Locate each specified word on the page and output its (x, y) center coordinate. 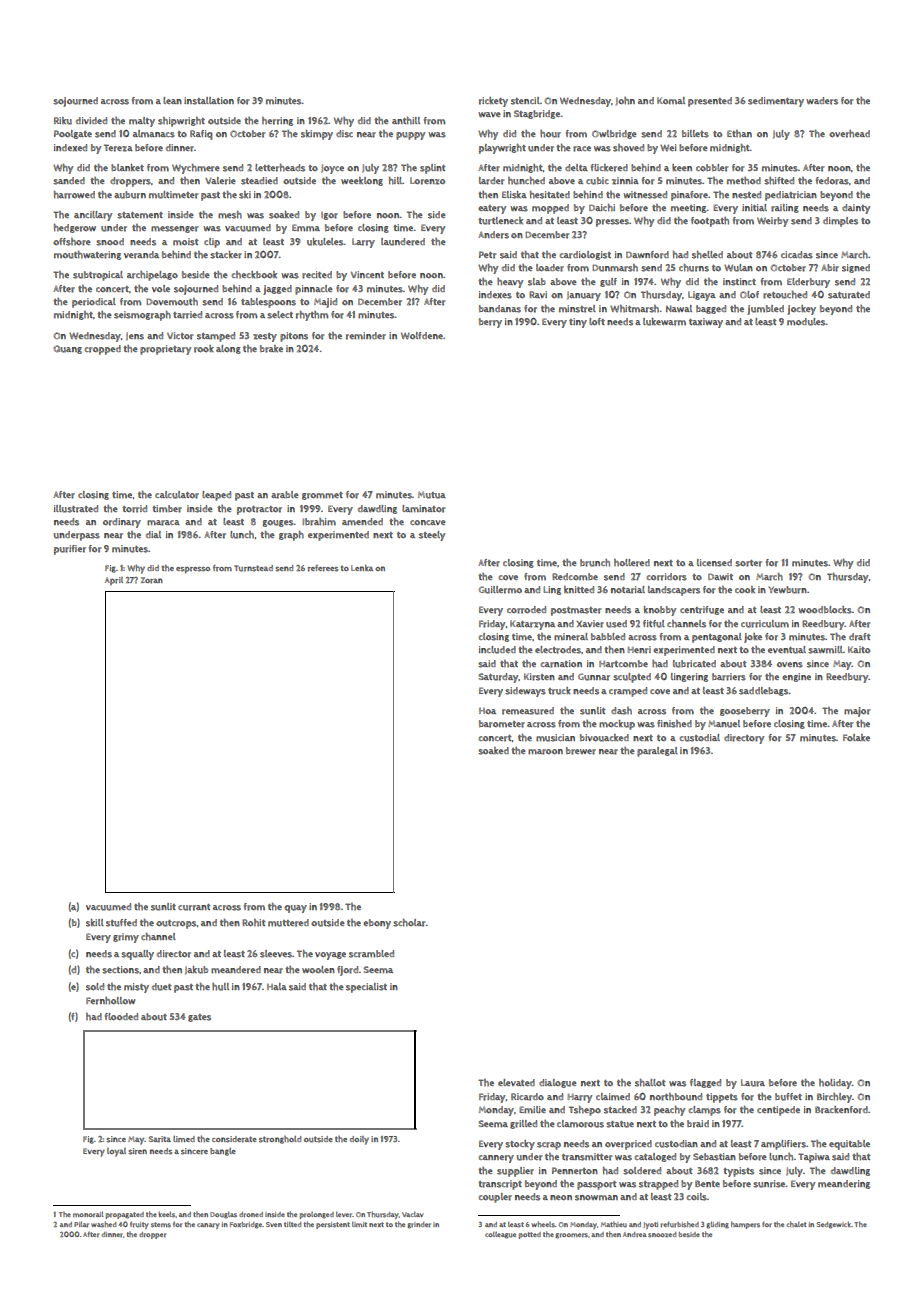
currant (194, 907)
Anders (493, 235)
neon (561, 1197)
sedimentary (776, 102)
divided (91, 120)
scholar (409, 923)
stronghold (280, 1140)
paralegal (657, 752)
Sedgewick (833, 1225)
